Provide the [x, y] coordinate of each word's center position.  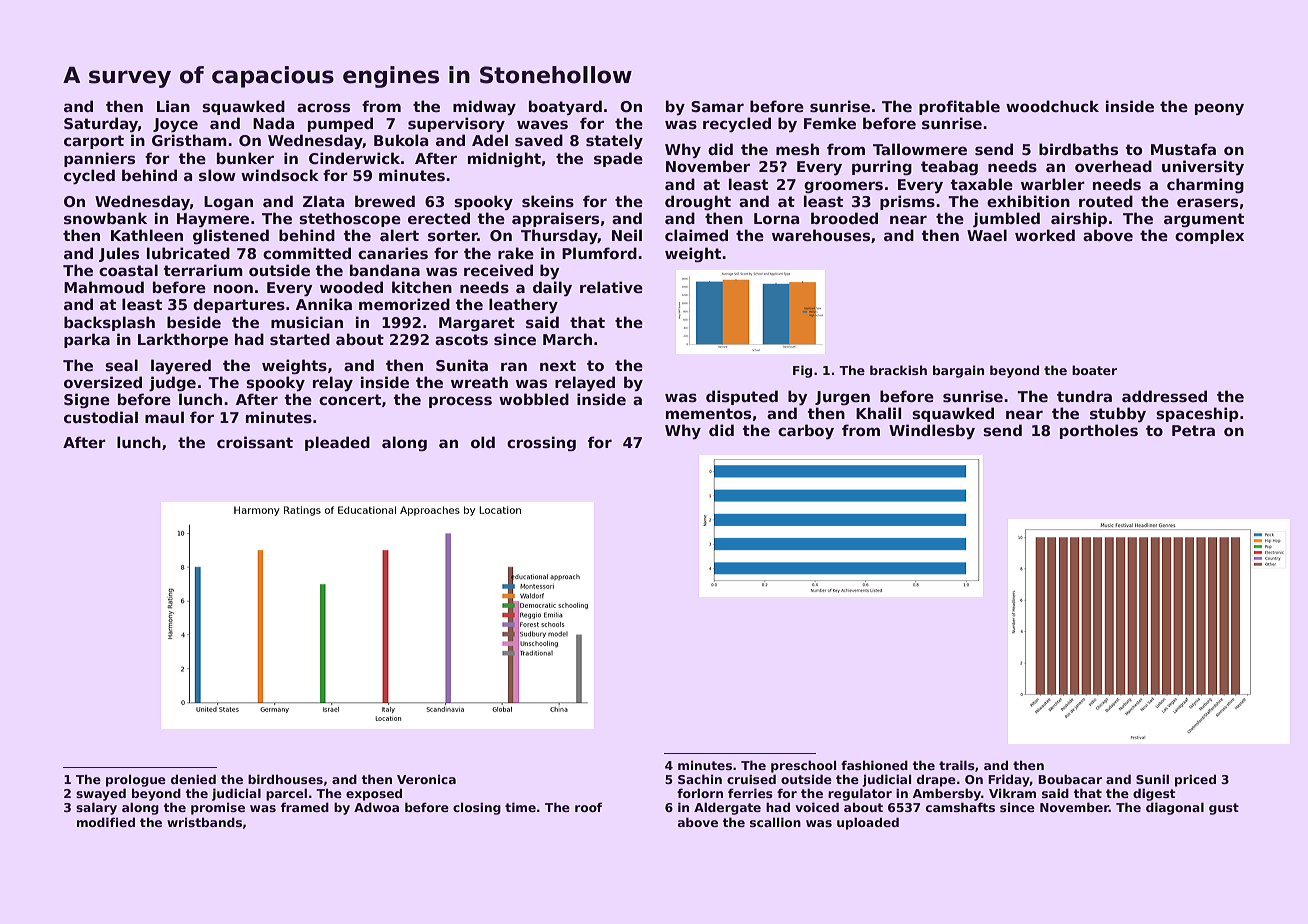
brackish [898, 370]
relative [611, 287]
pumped [340, 124]
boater [1094, 370]
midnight [504, 159]
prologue [136, 780]
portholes [1099, 431]
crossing [541, 443]
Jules [119, 254]
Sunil [1152, 779]
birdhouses [285, 779]
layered [181, 366]
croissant [255, 442]
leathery [523, 305]
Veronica [426, 779]
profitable [959, 107]
